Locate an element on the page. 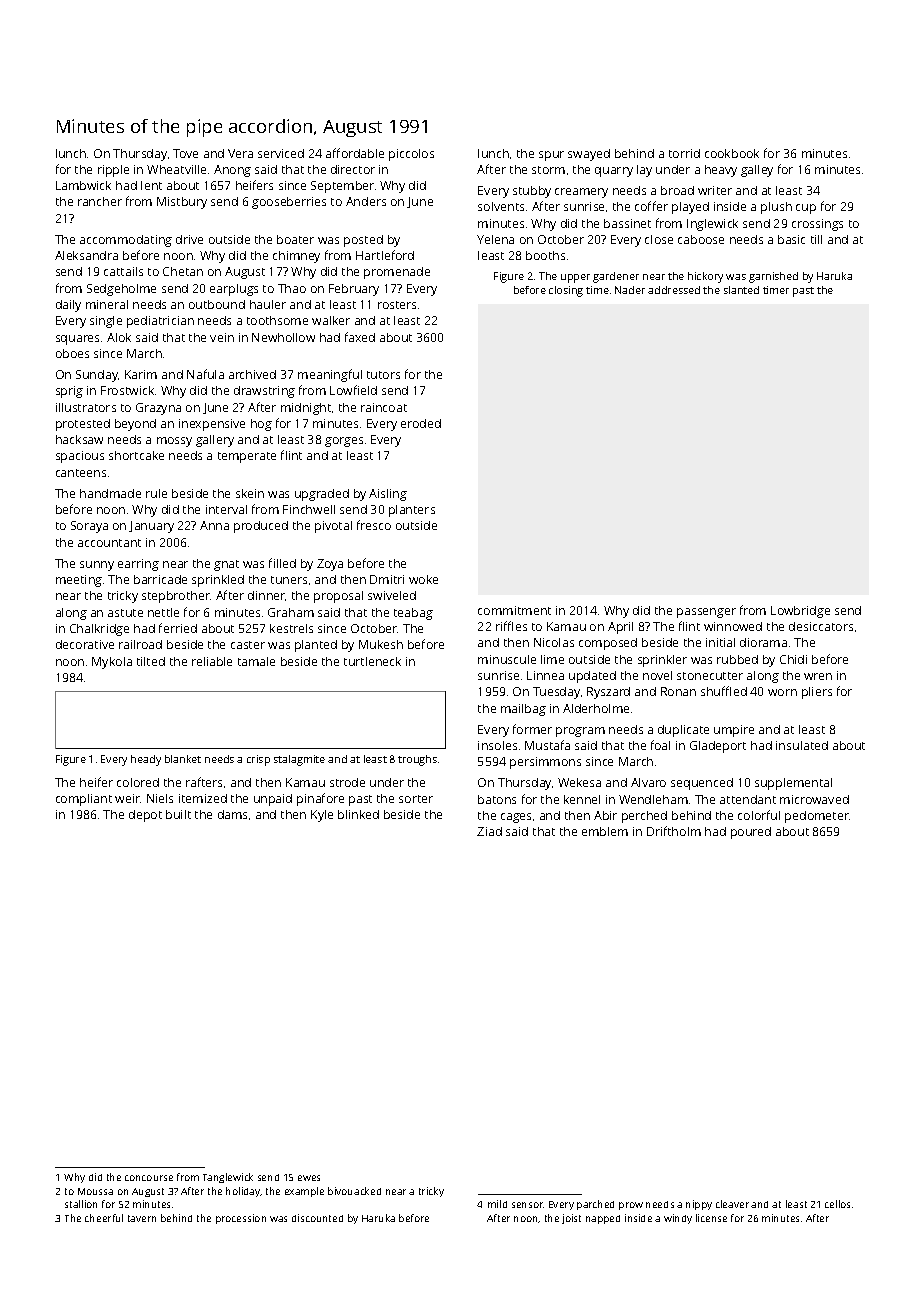 The image size is (924, 1308). cleaver is located at coordinates (732, 1204).
